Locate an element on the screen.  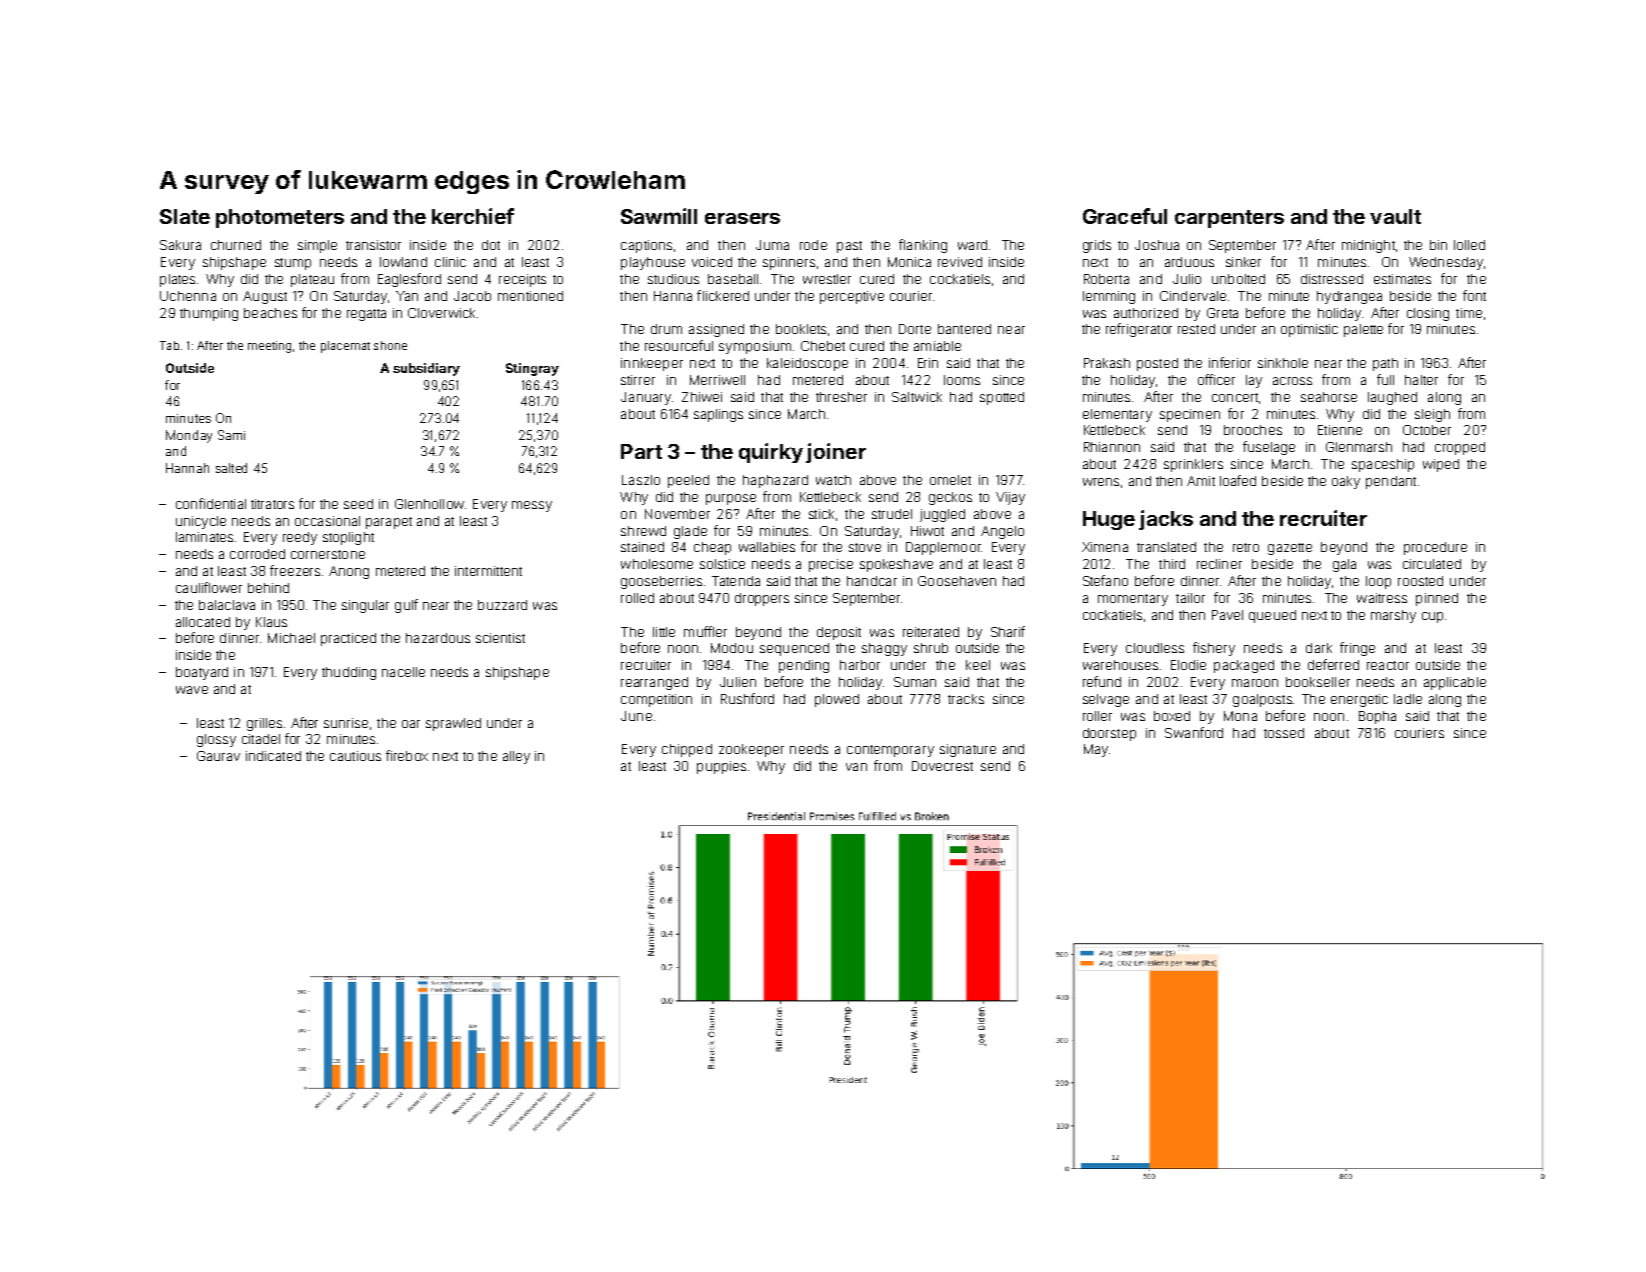
occasional is located at coordinates (327, 521).
